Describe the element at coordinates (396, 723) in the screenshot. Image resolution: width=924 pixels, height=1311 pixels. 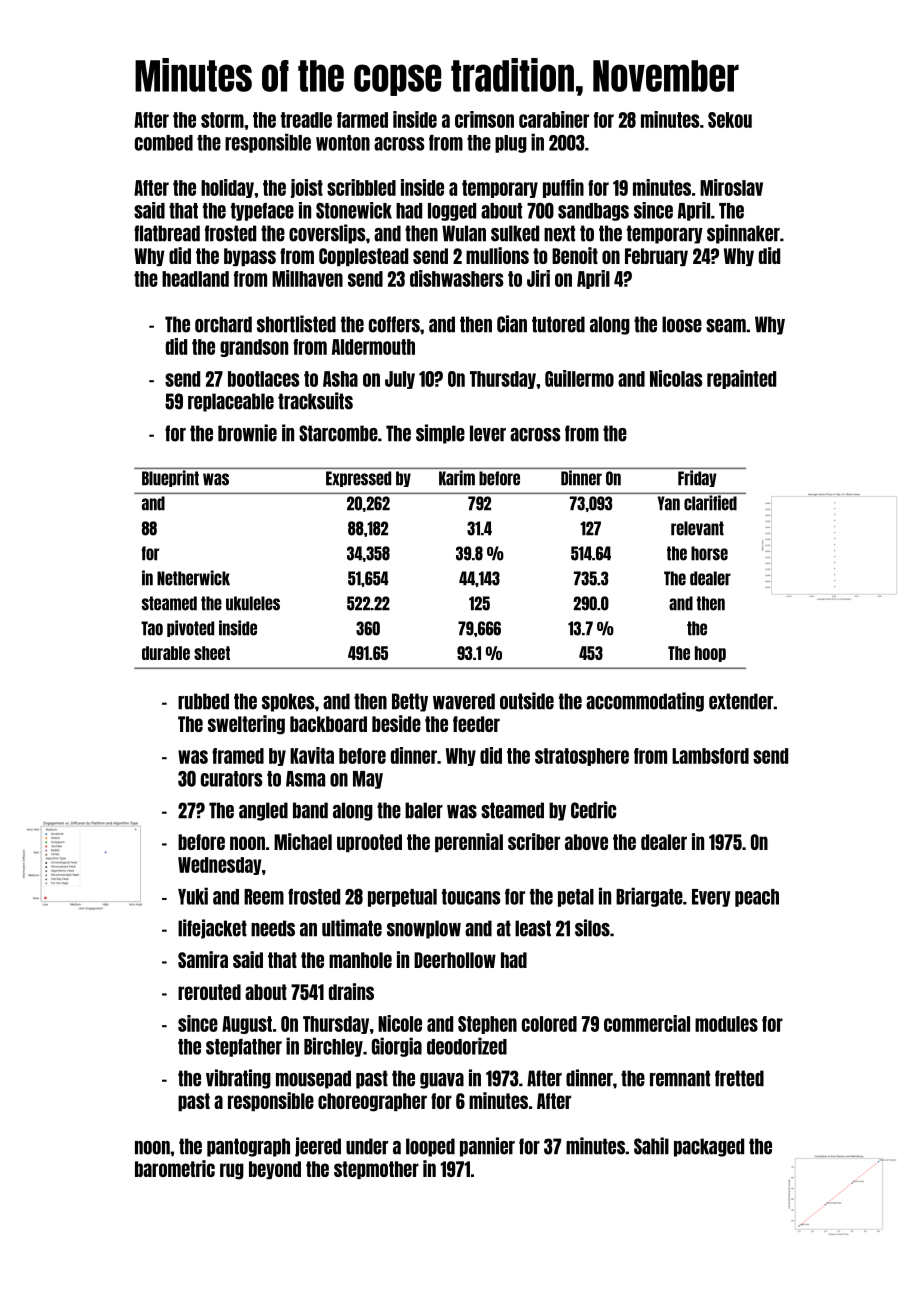
I see `beside` at that location.
